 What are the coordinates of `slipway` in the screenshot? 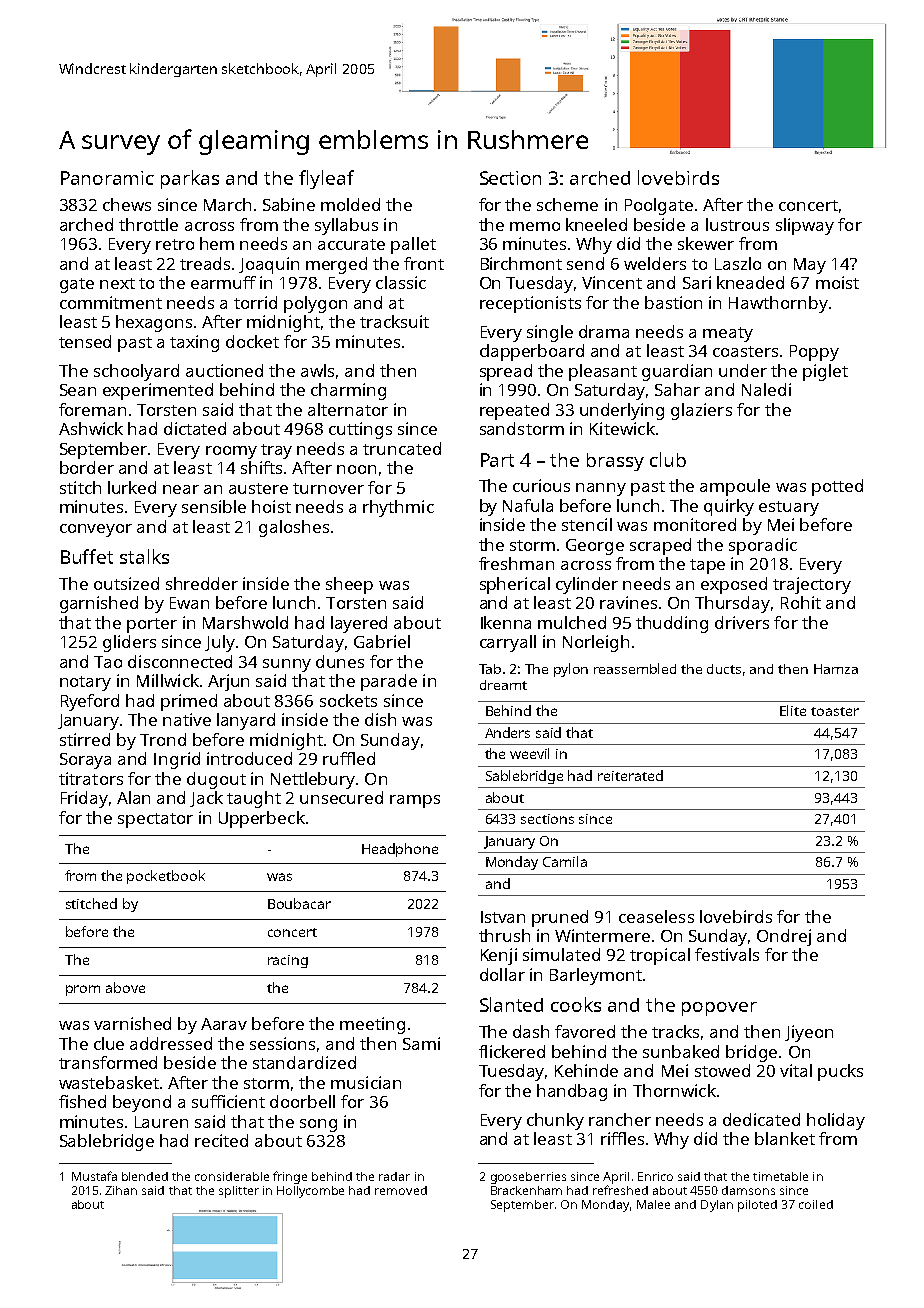 It's located at (805, 226).
